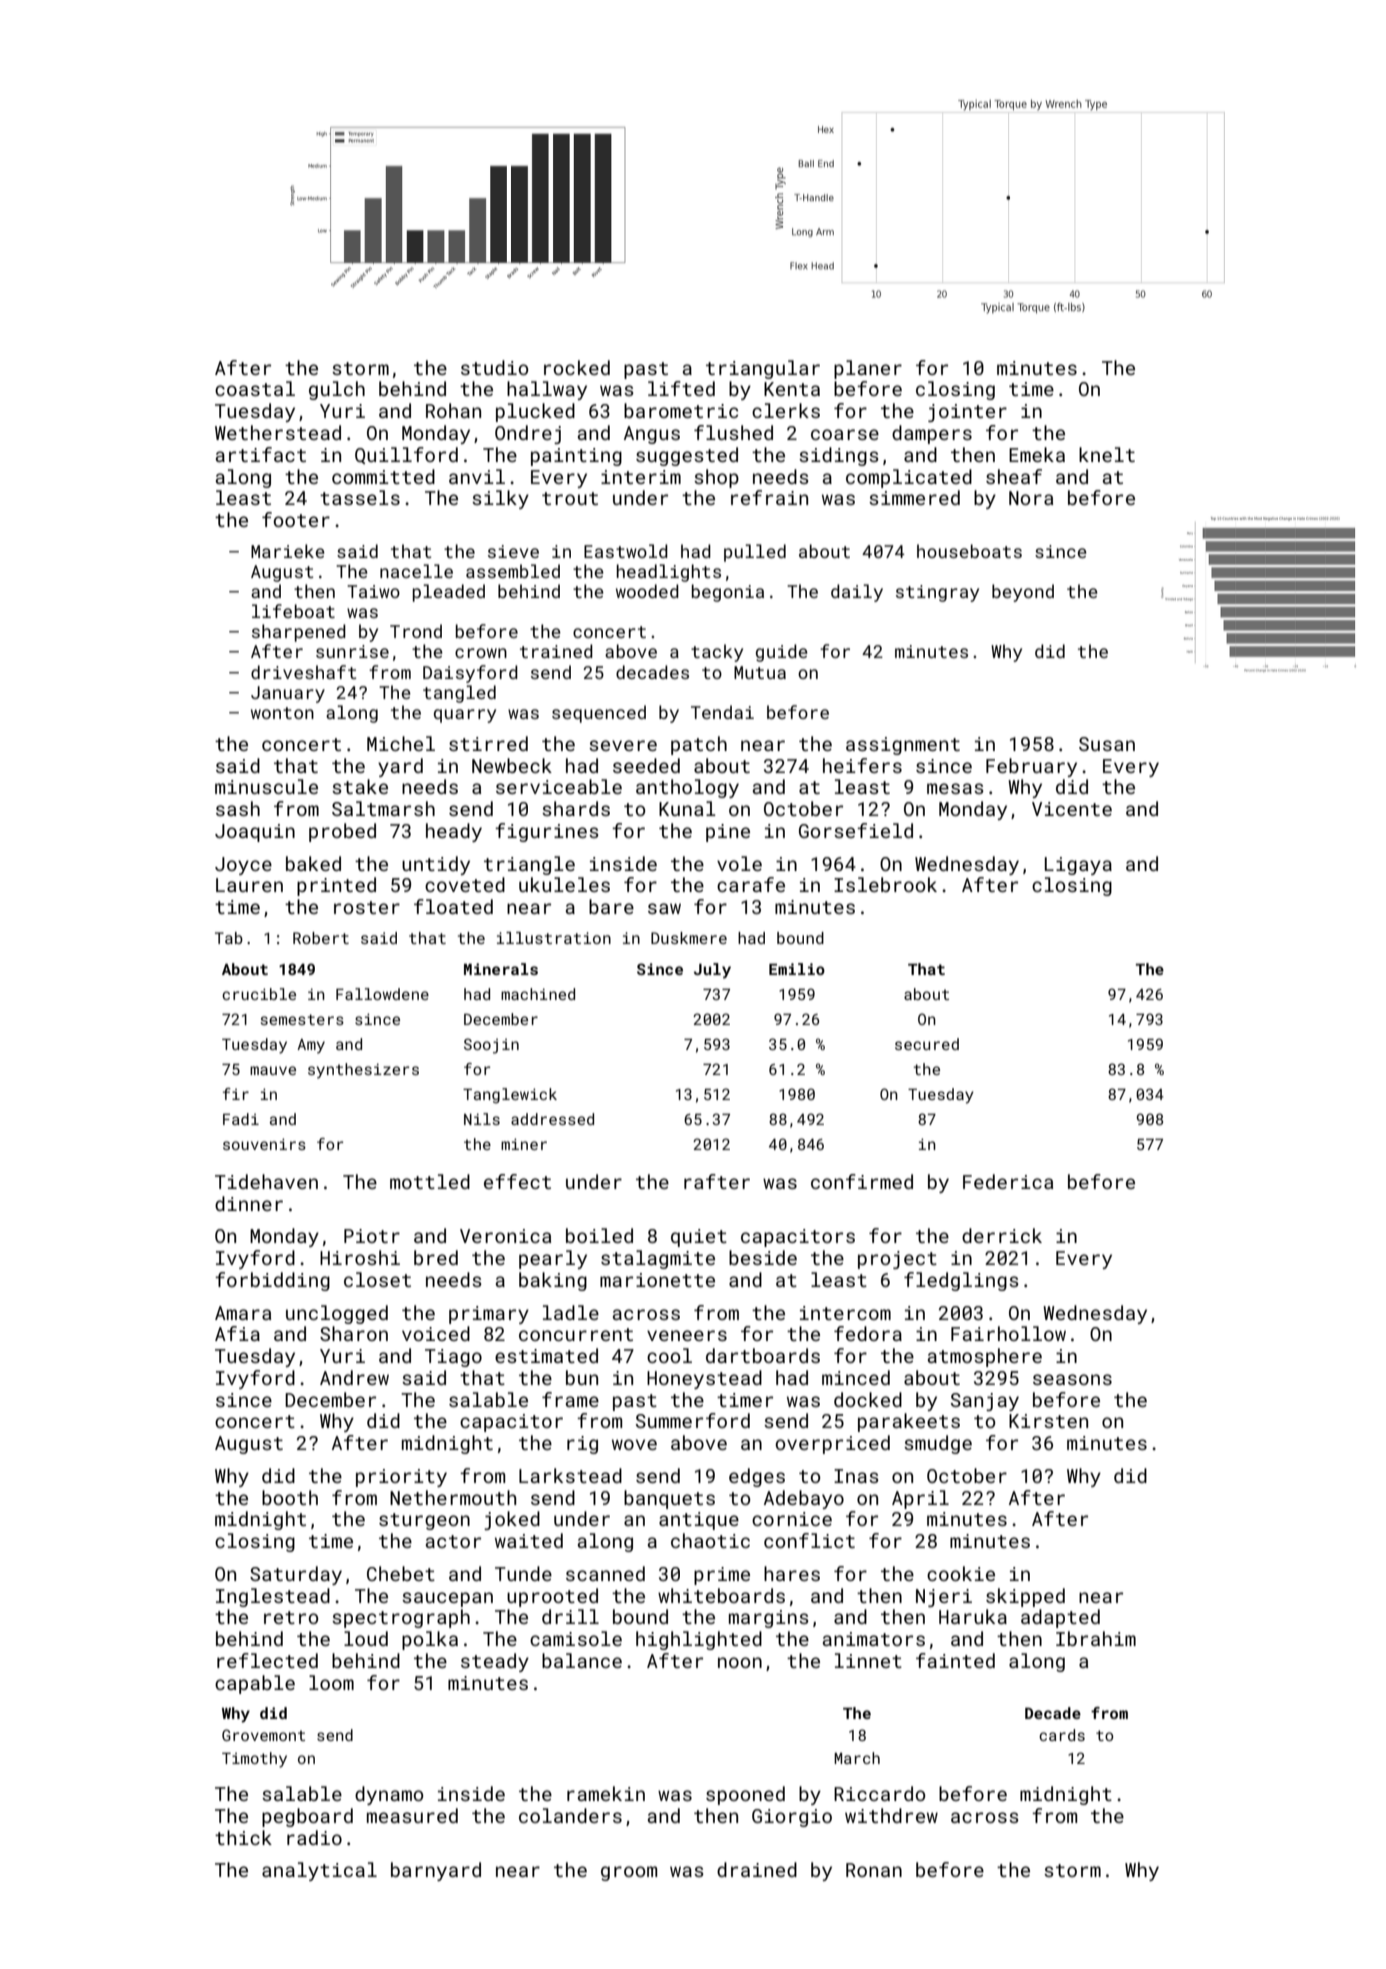 The width and height of the page is (1386, 1969). I want to click on lifted, so click(681, 388).
